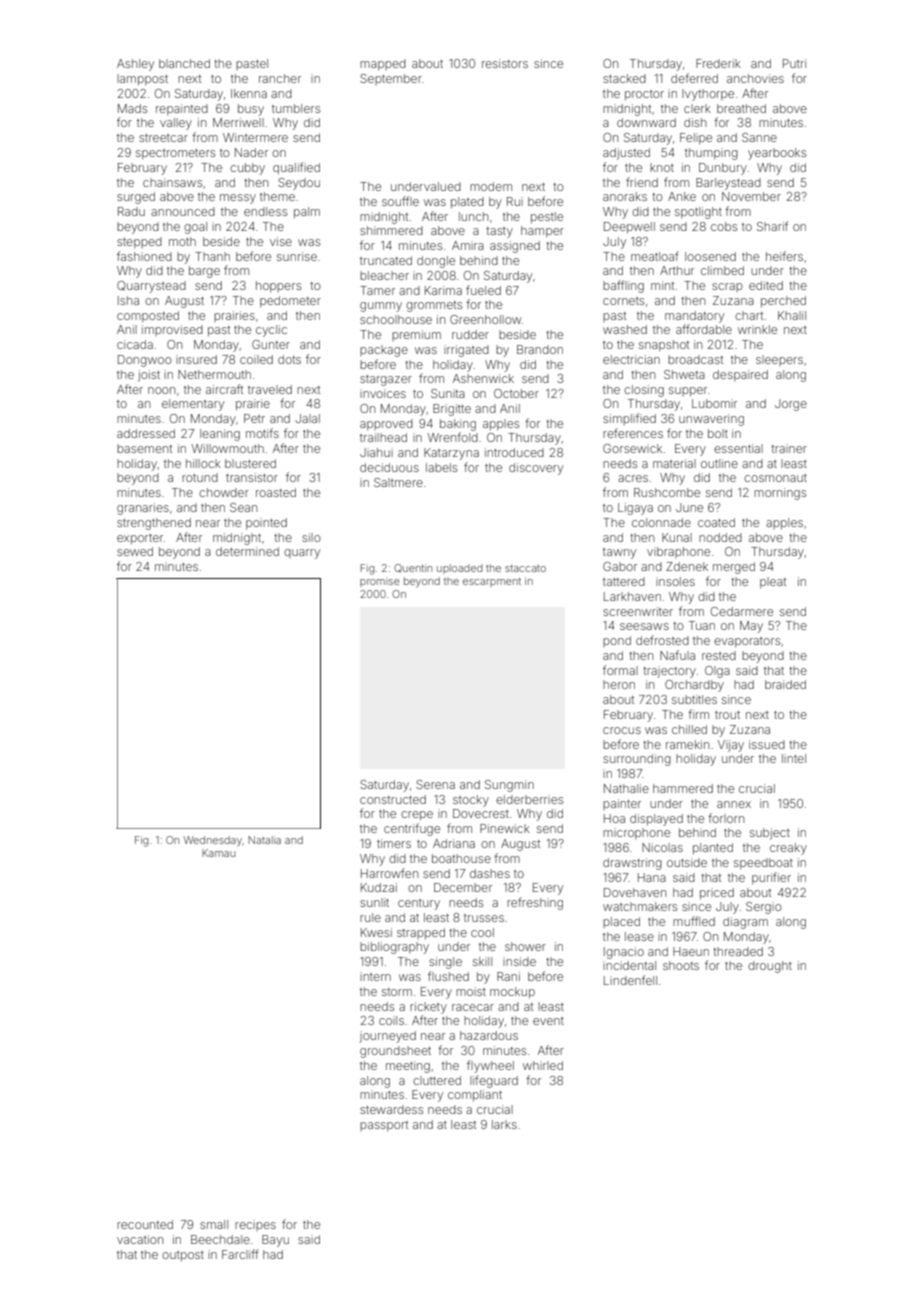  Describe the element at coordinates (514, 452) in the screenshot. I see `introduced` at that location.
